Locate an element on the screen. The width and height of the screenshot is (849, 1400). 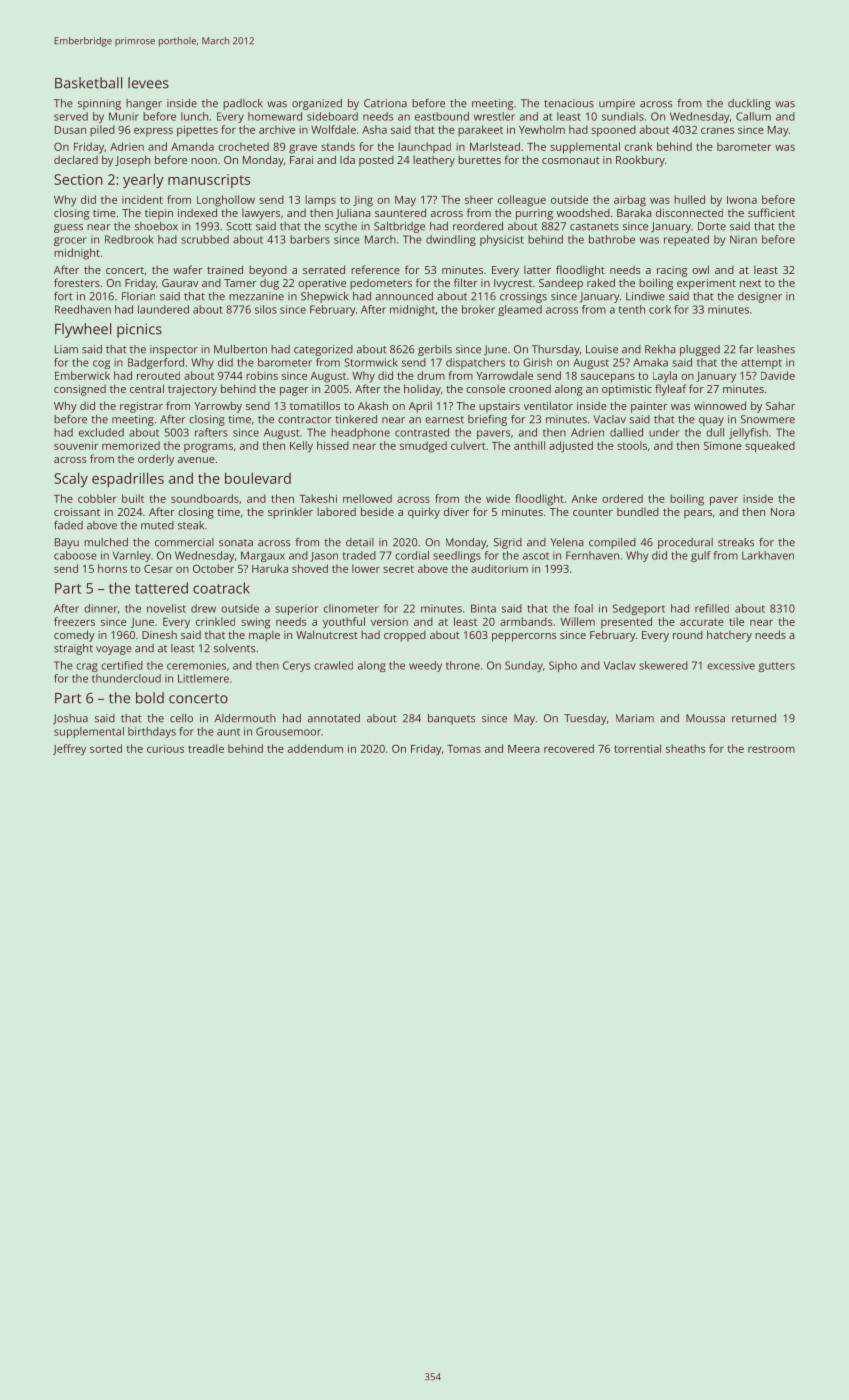
woodshed is located at coordinates (583, 212).
